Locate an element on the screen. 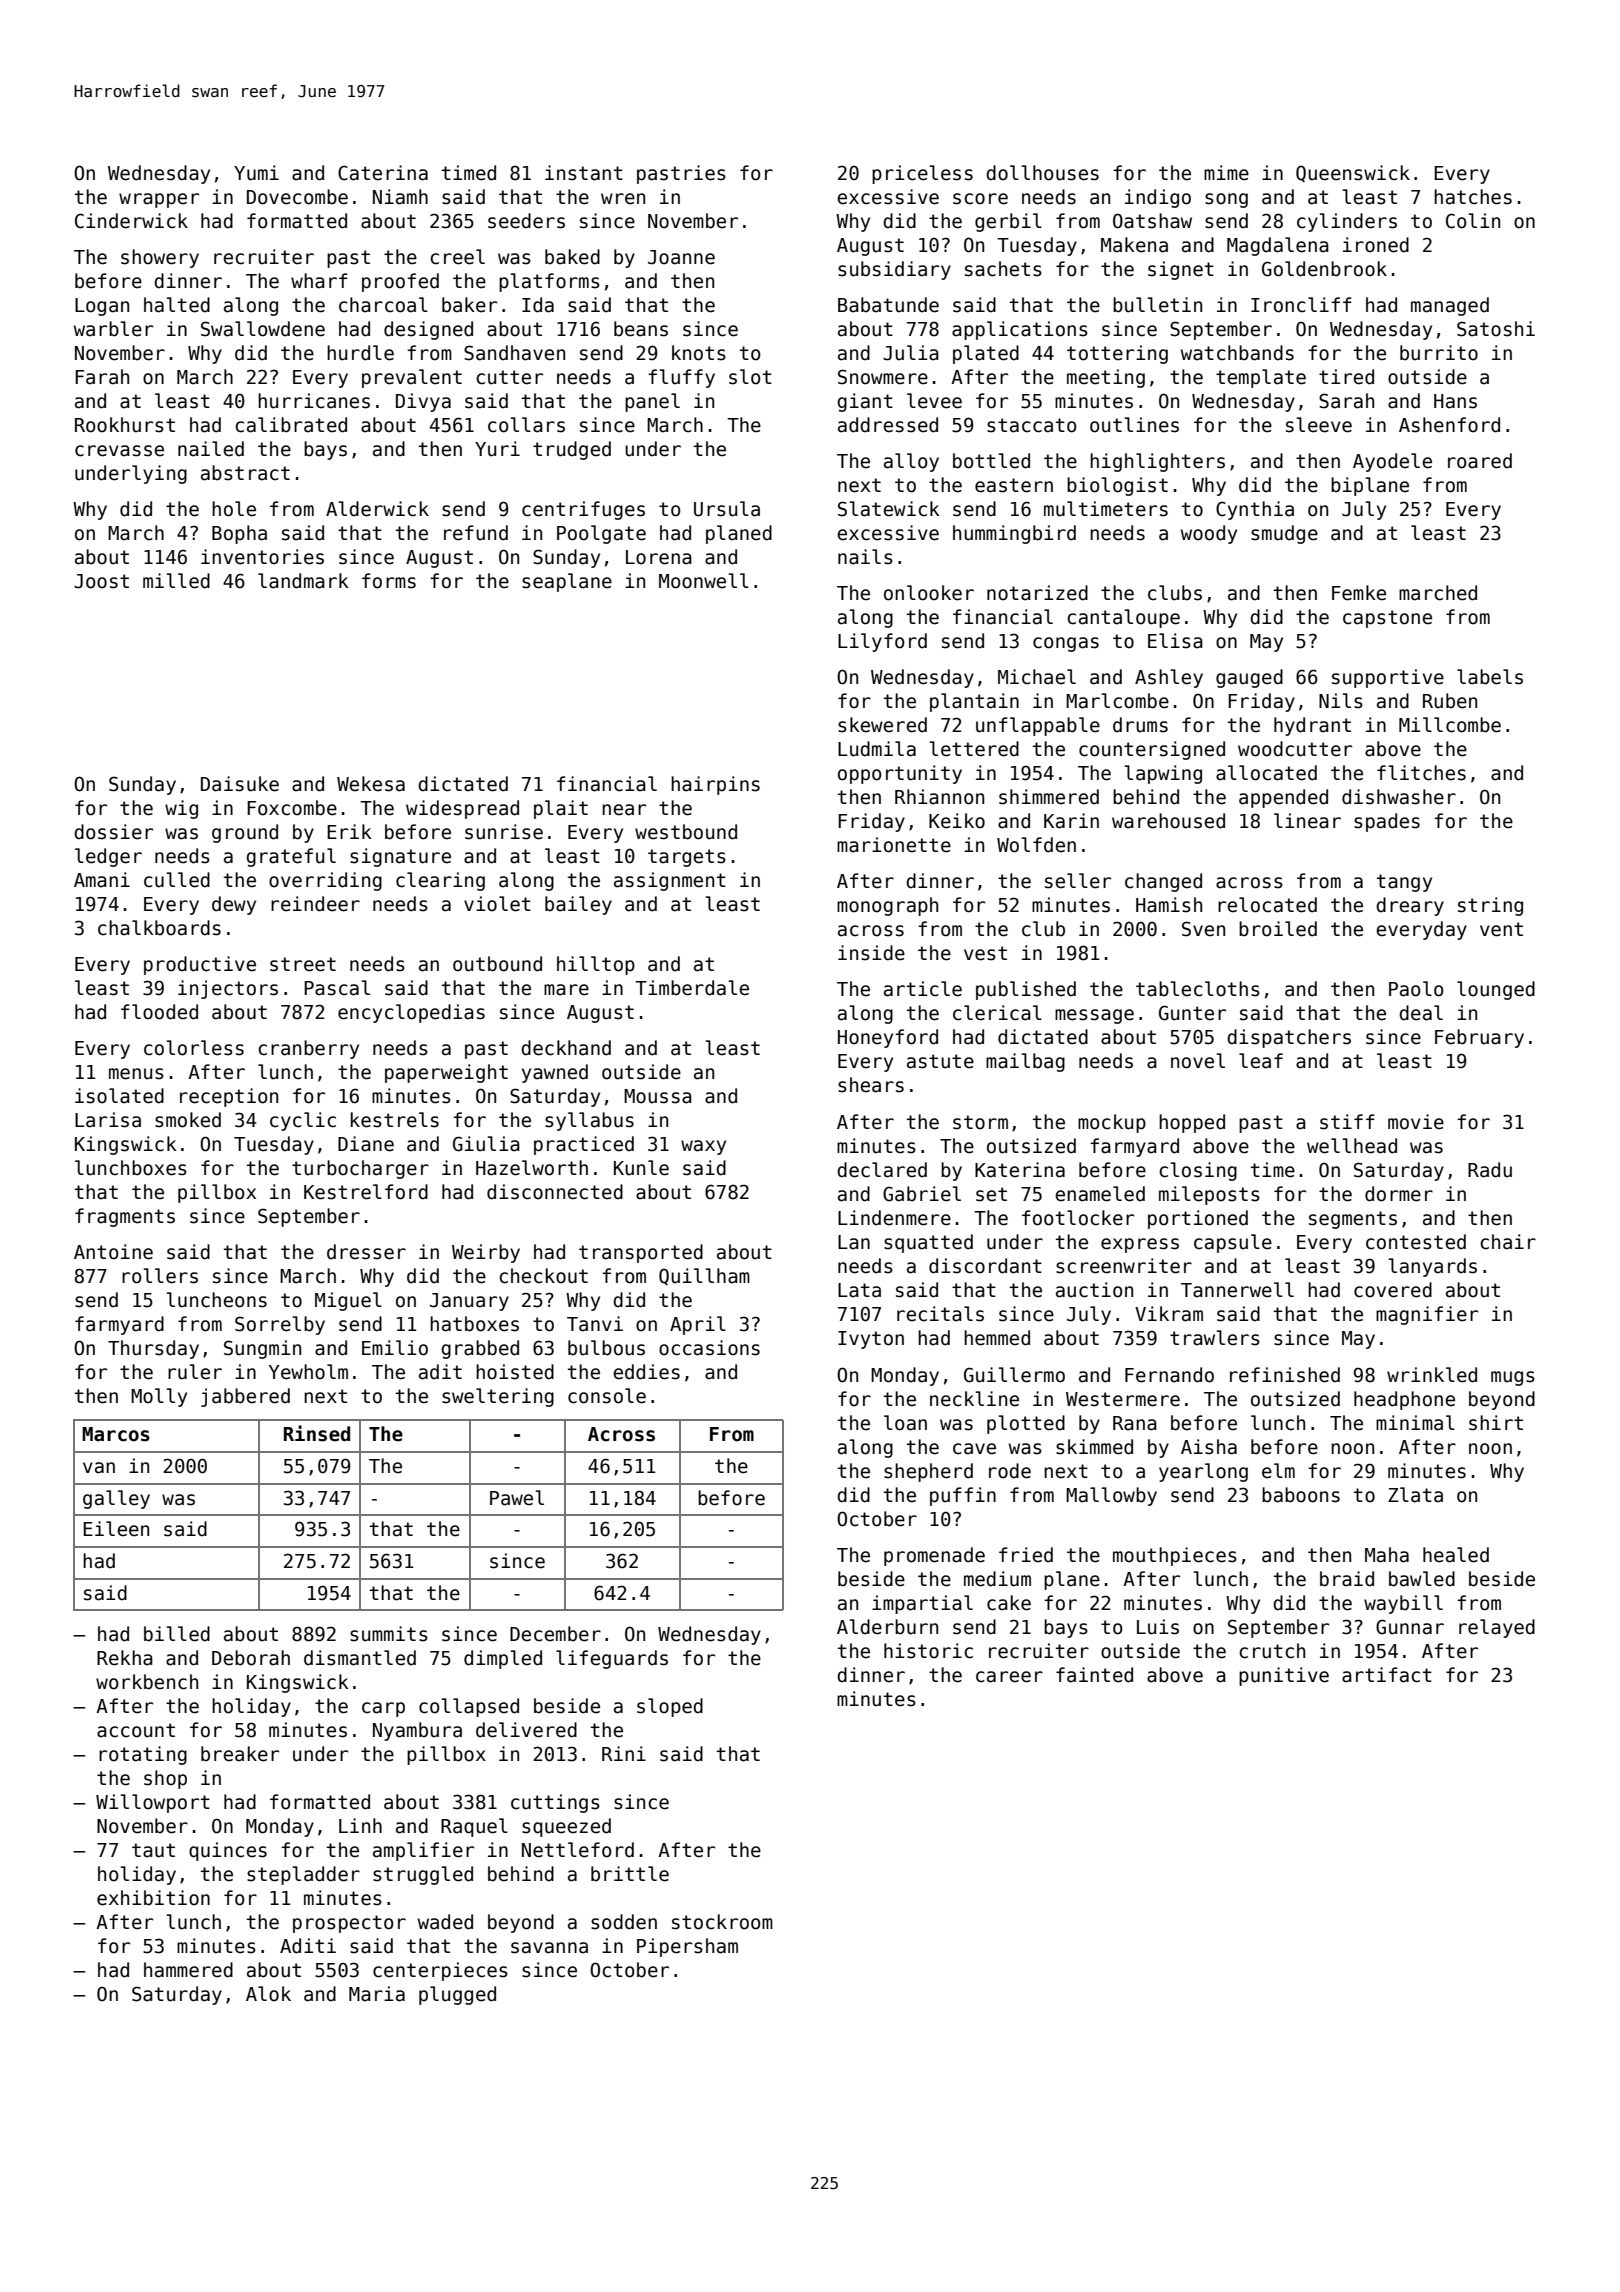 This screenshot has height=2292, width=1620. hydrant is located at coordinates (1312, 726).
